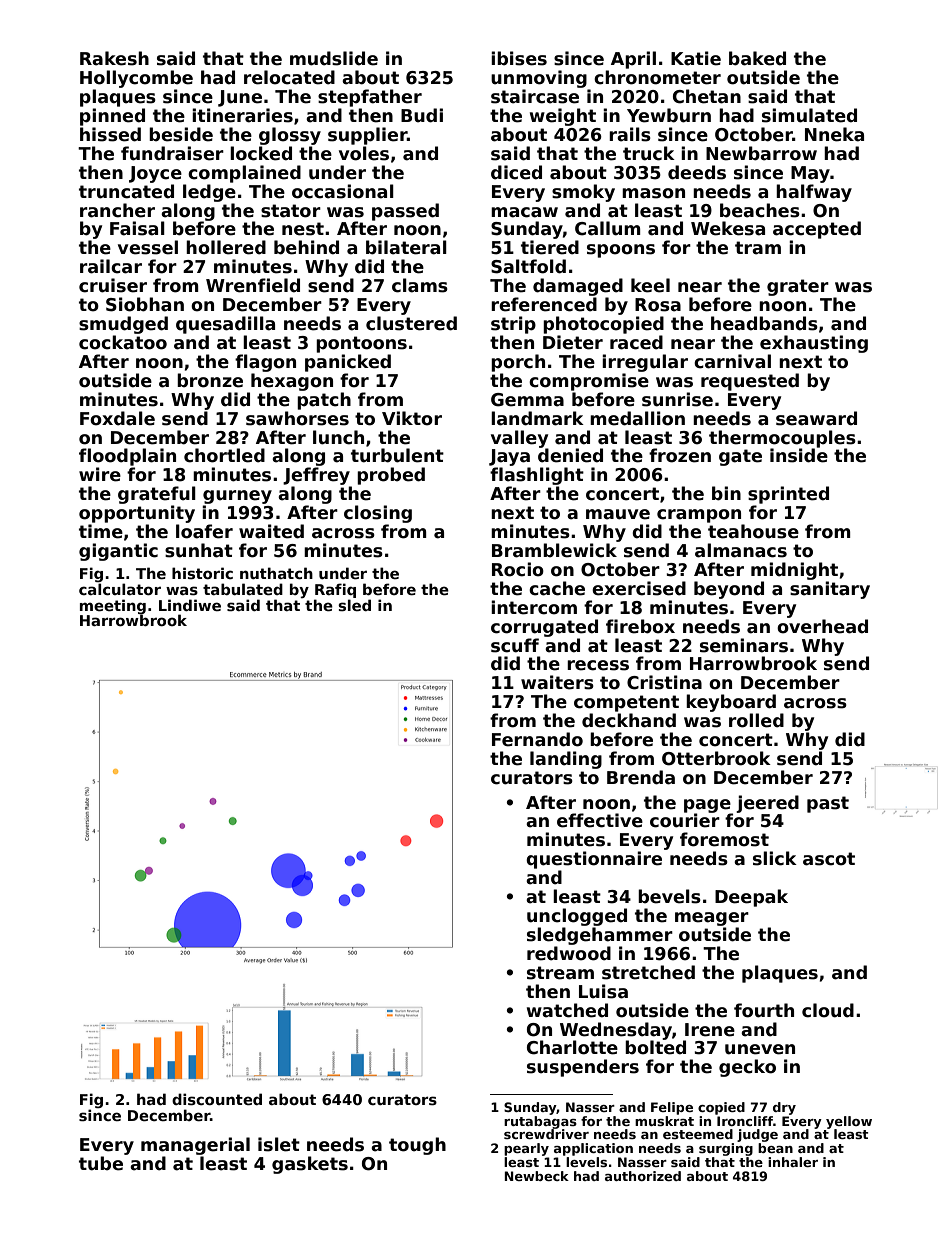 The image size is (952, 1233). Describe the element at coordinates (519, 58) in the screenshot. I see `ibises` at that location.
